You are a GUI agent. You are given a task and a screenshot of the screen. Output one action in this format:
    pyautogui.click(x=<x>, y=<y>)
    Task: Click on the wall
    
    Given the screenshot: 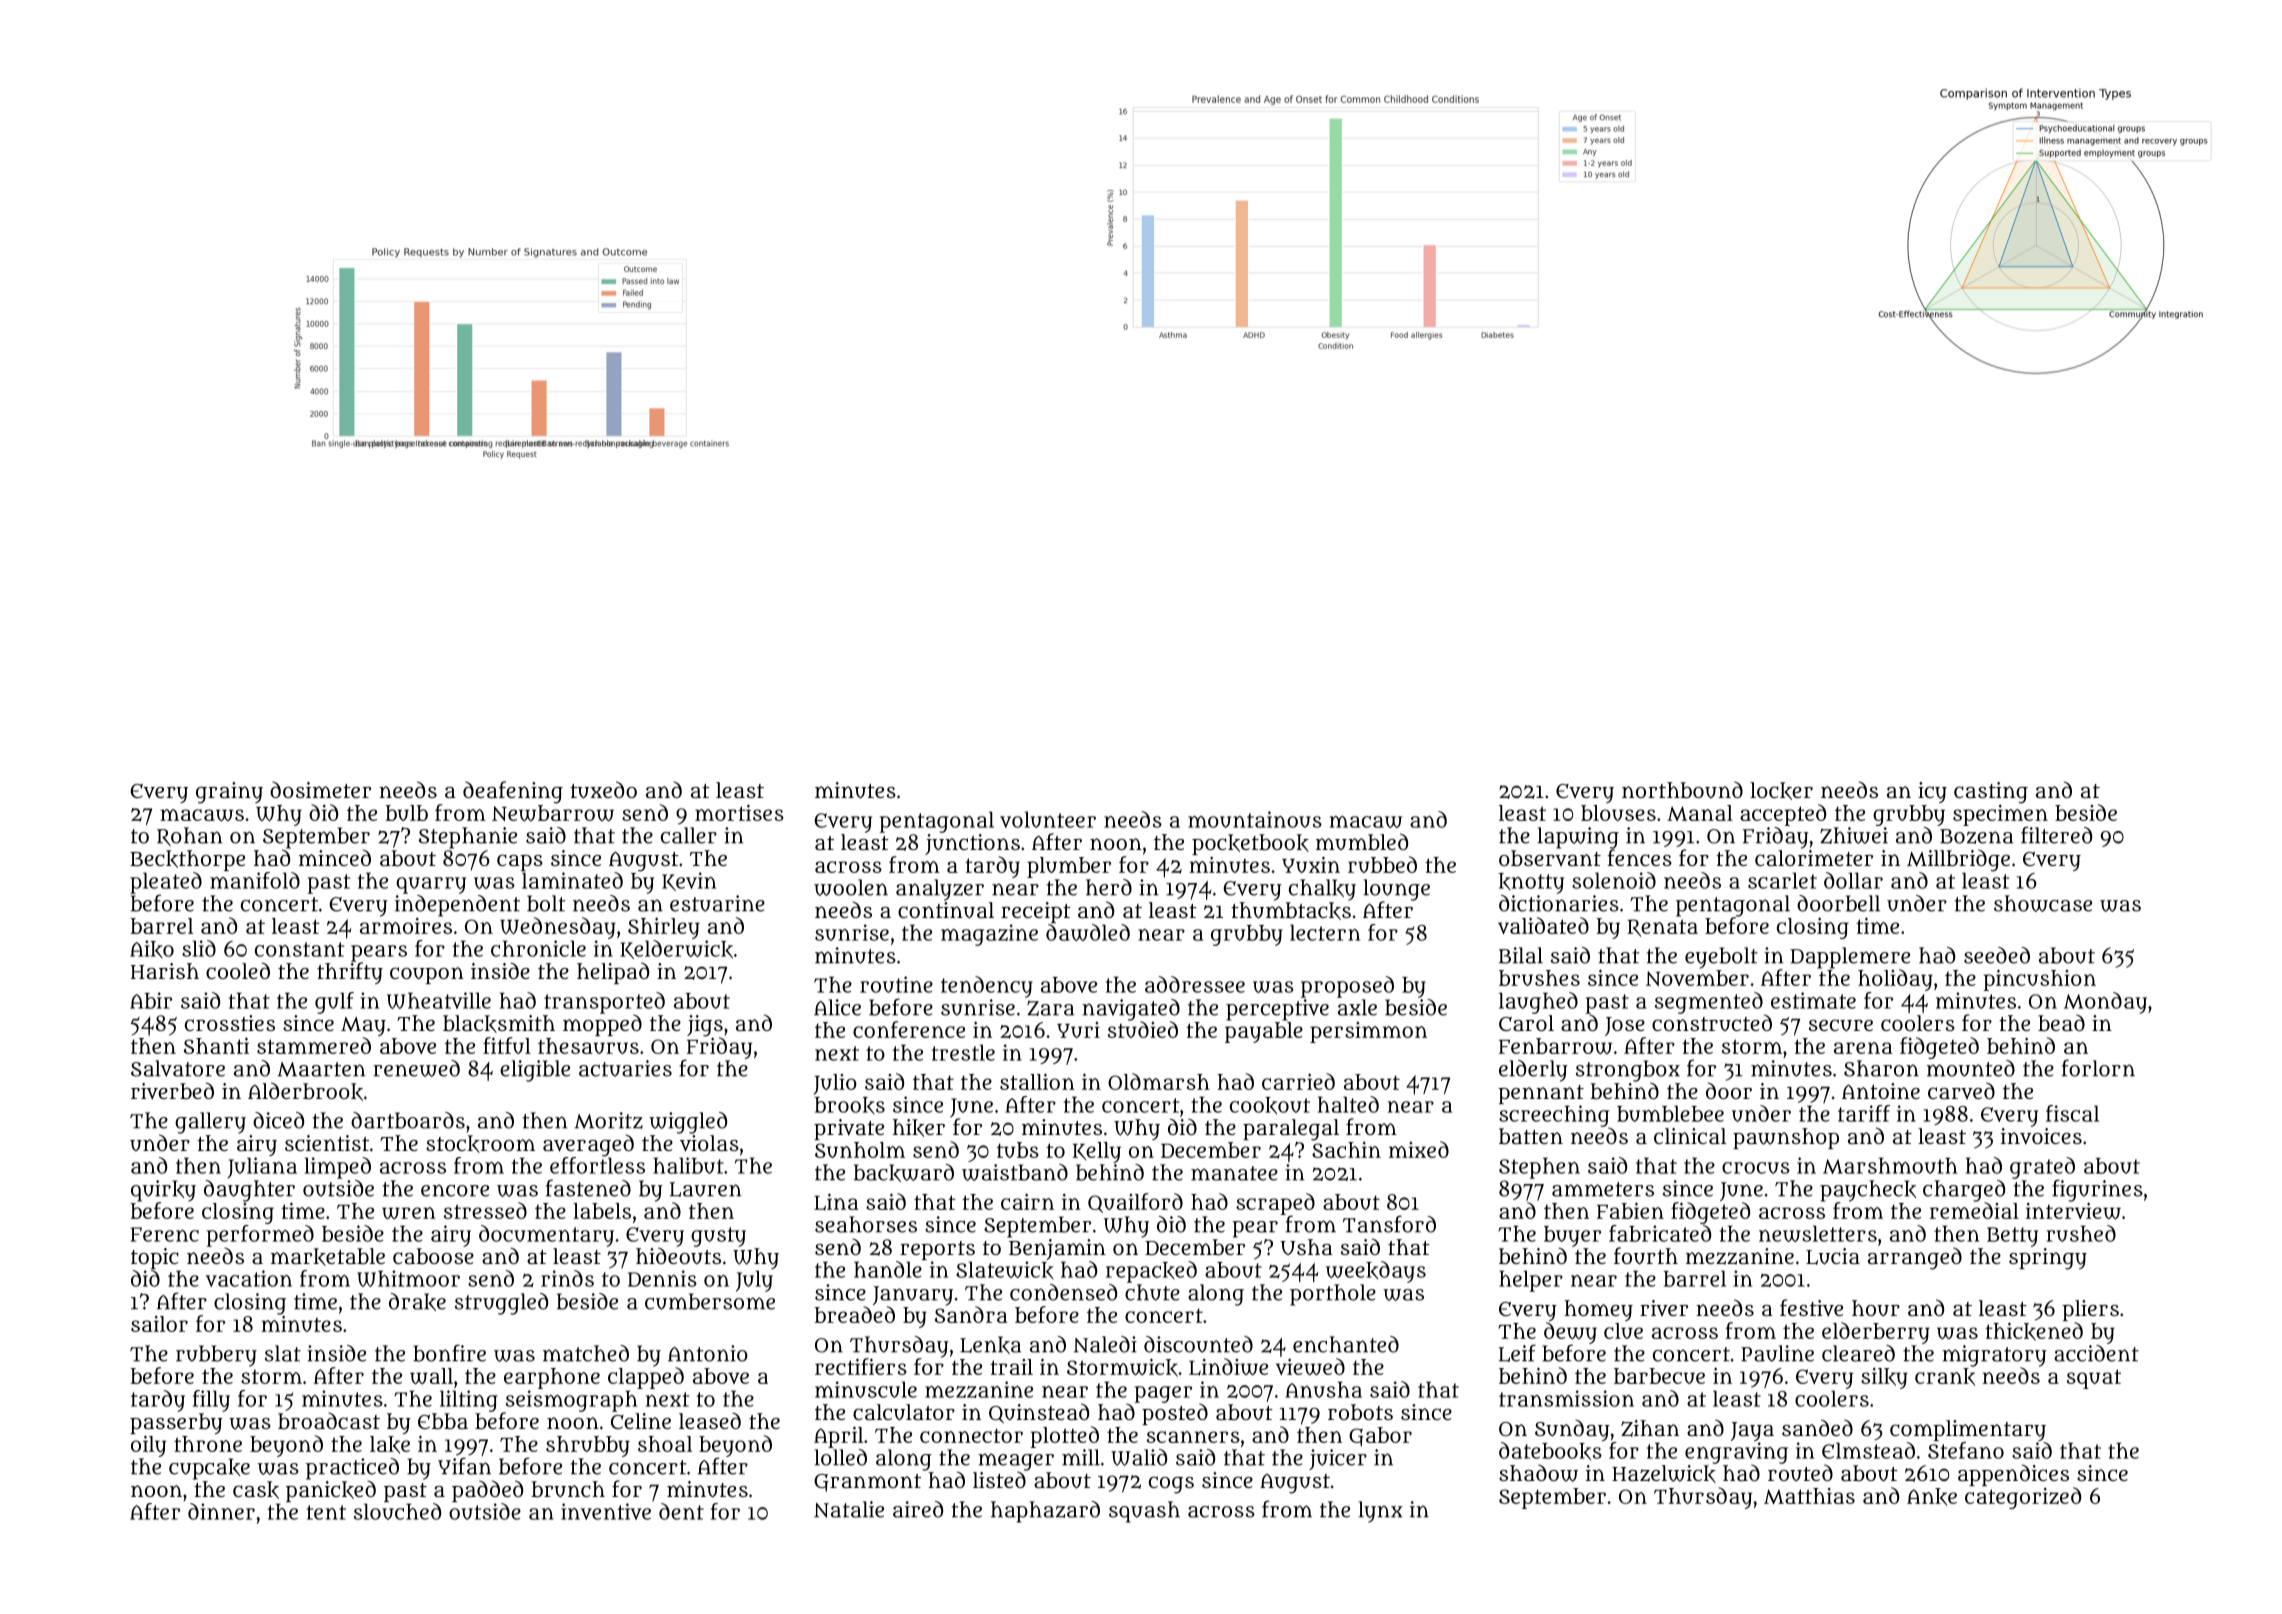 What is the action you would take?
    pyautogui.click(x=431, y=1376)
